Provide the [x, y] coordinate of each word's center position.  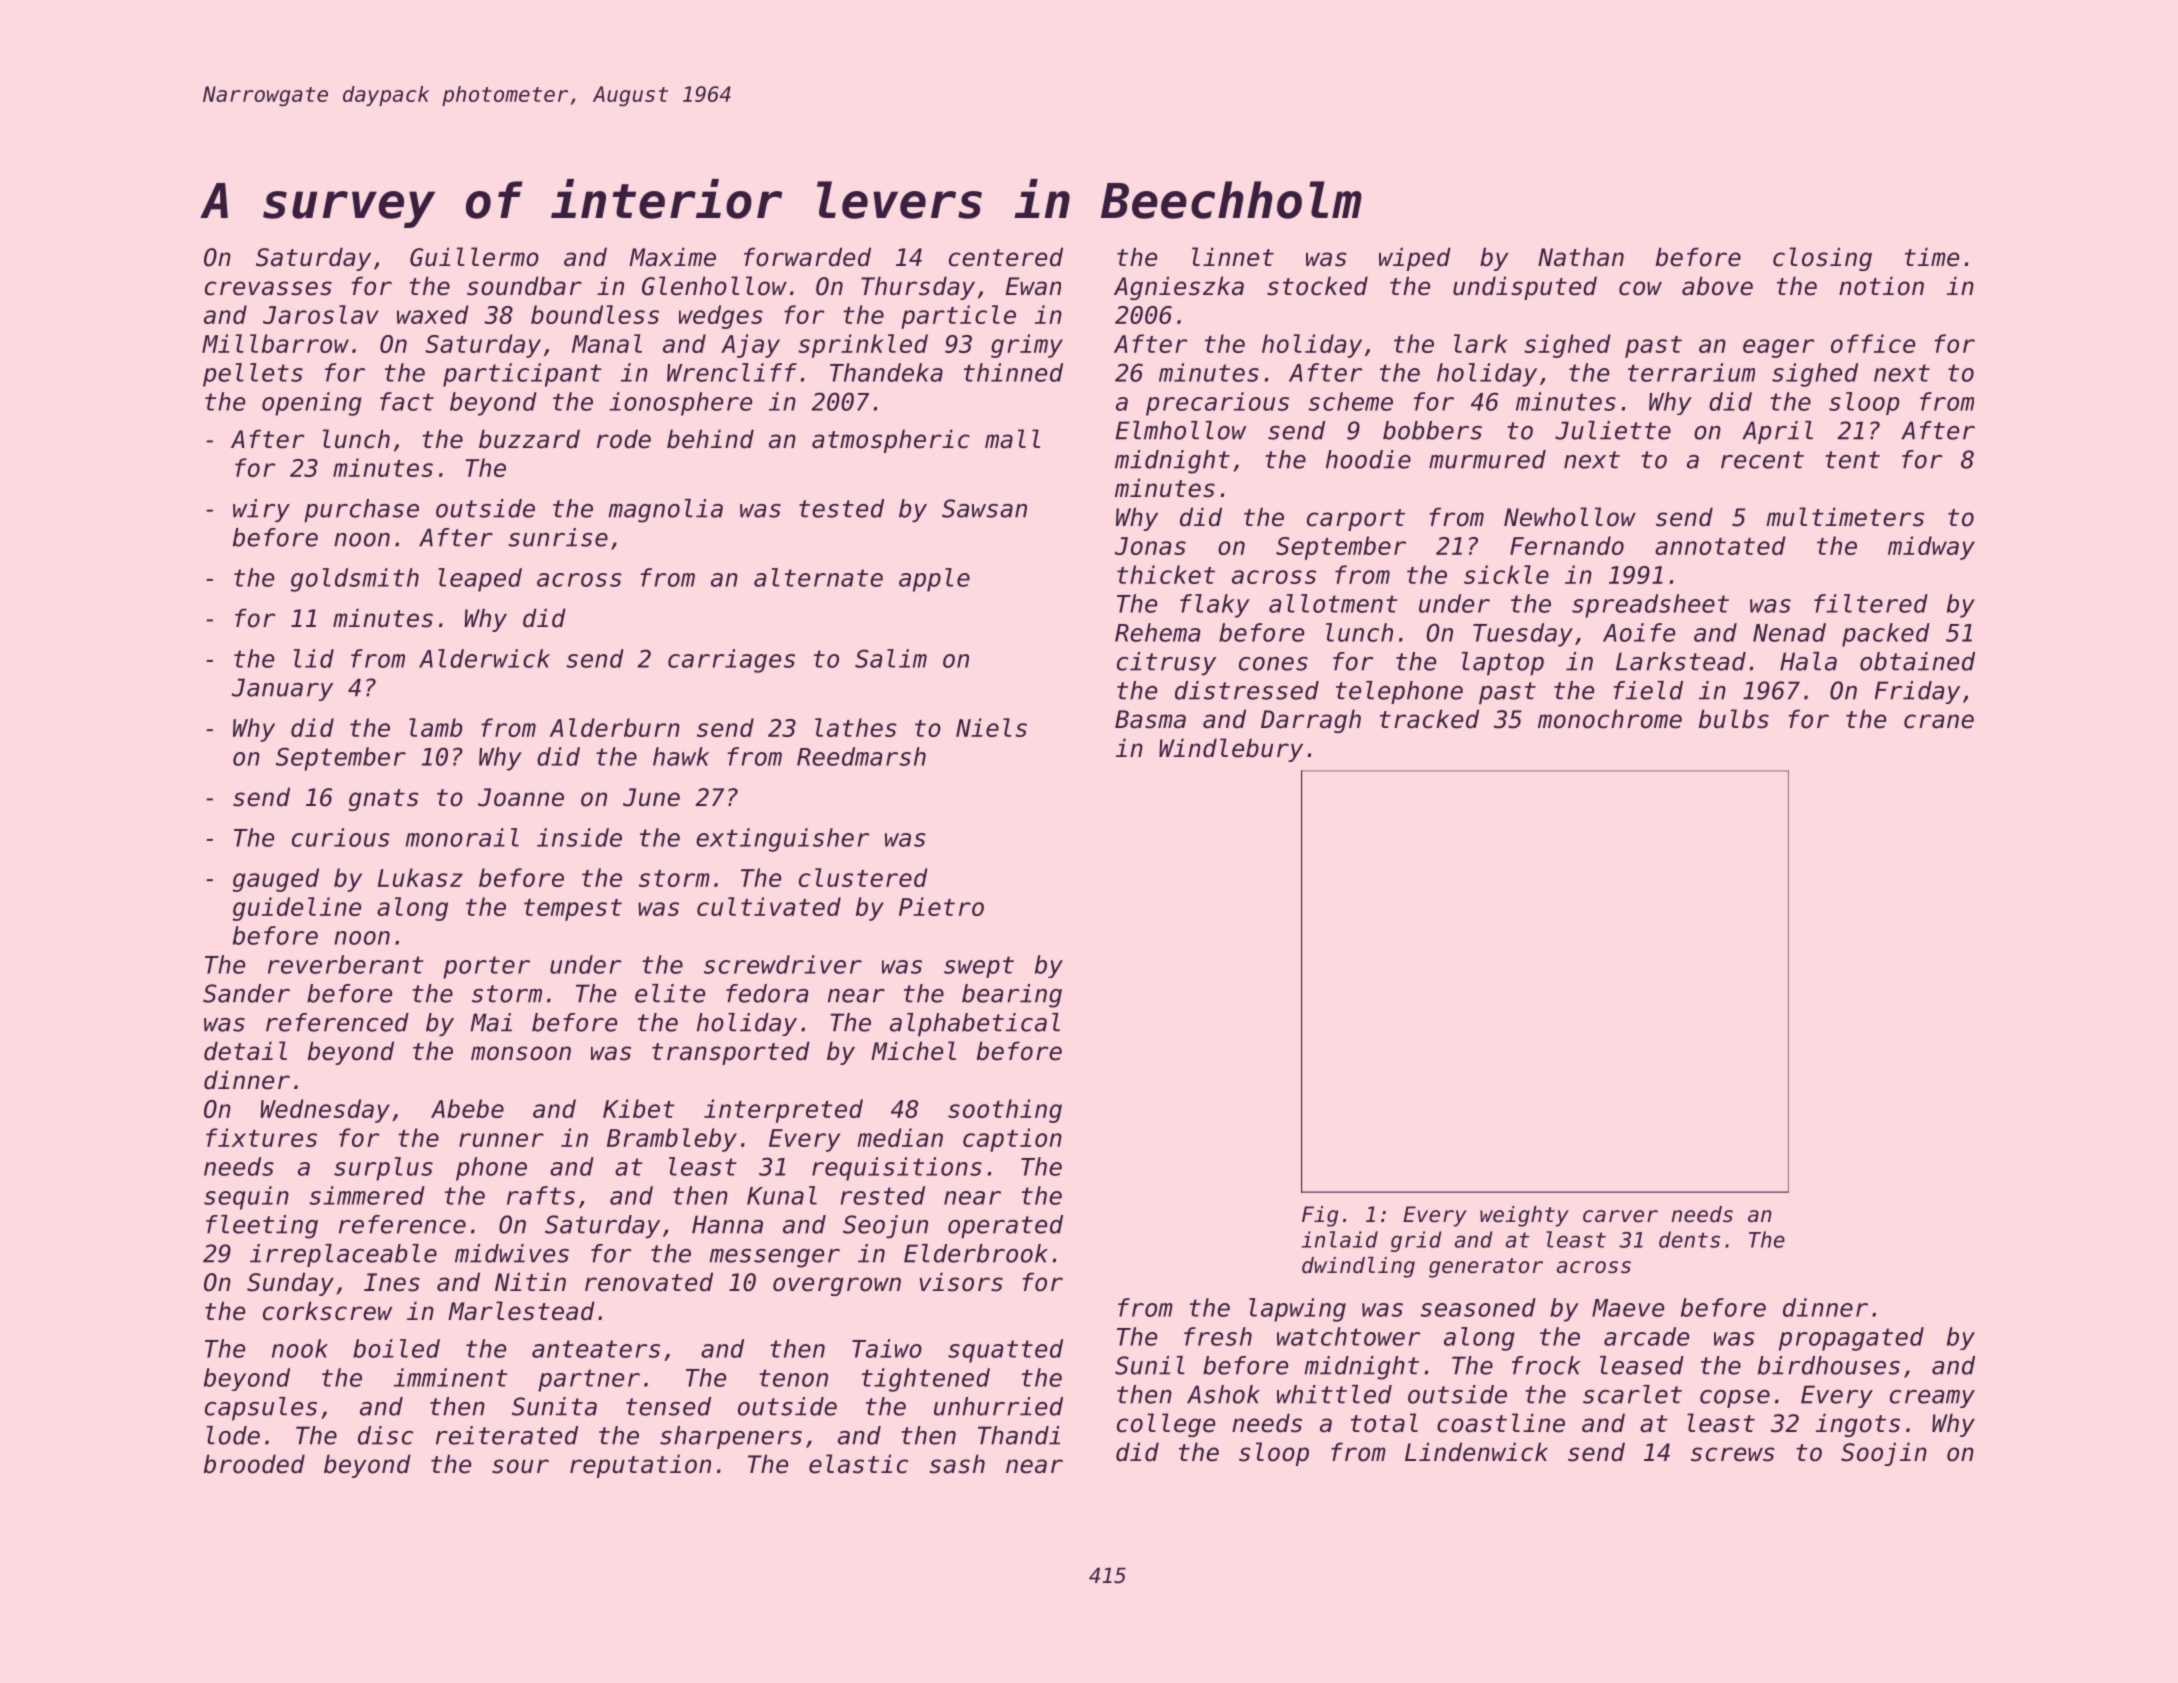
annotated [1720, 545]
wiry [261, 510]
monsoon [521, 1053]
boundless [595, 314]
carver [1620, 1216]
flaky [1215, 606]
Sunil [1150, 1365]
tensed [668, 1406]
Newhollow [1570, 517]
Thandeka [886, 372]
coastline [1501, 1423]
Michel [913, 1051]
